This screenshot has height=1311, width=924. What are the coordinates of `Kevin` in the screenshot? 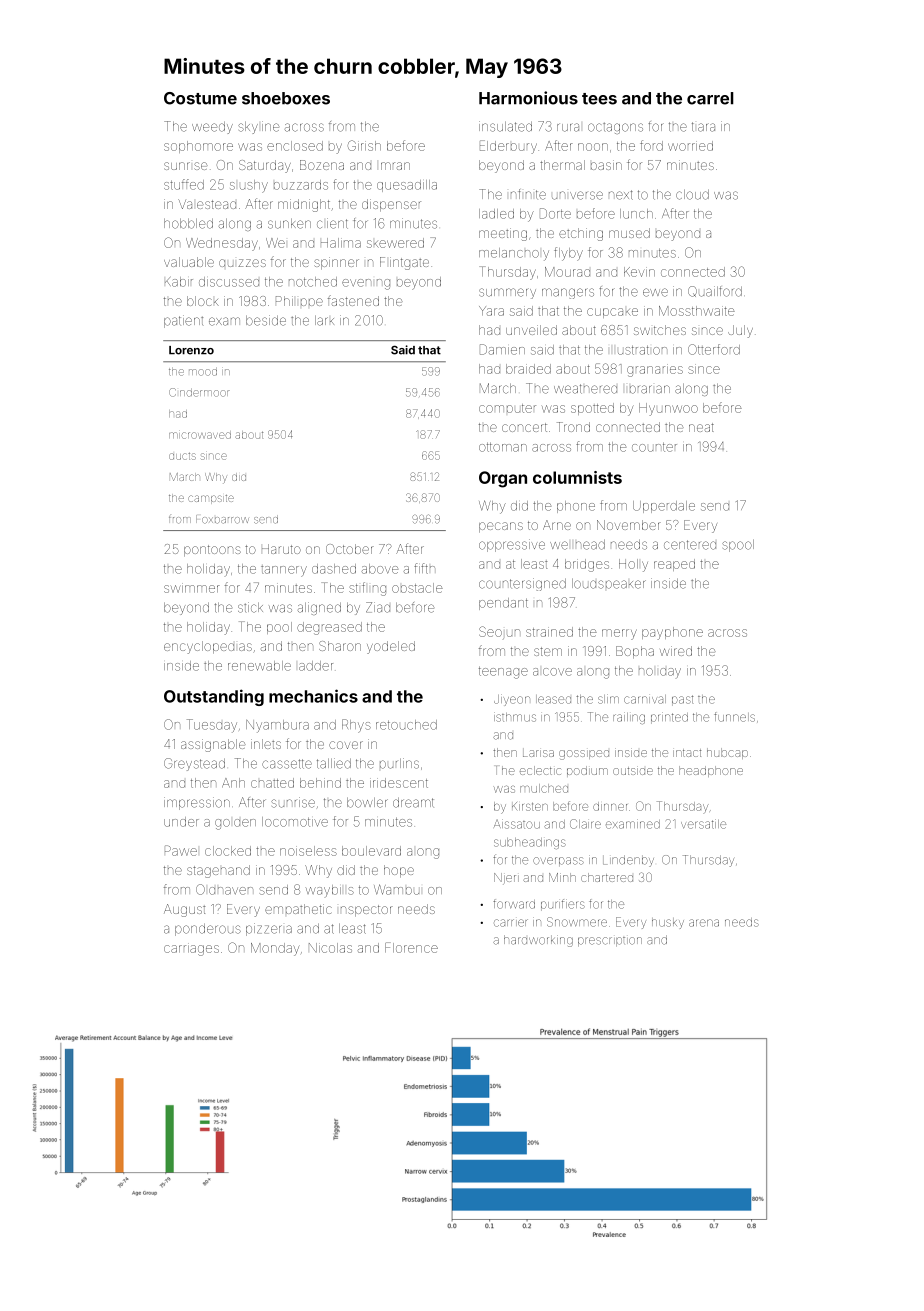 It's located at (639, 272).
